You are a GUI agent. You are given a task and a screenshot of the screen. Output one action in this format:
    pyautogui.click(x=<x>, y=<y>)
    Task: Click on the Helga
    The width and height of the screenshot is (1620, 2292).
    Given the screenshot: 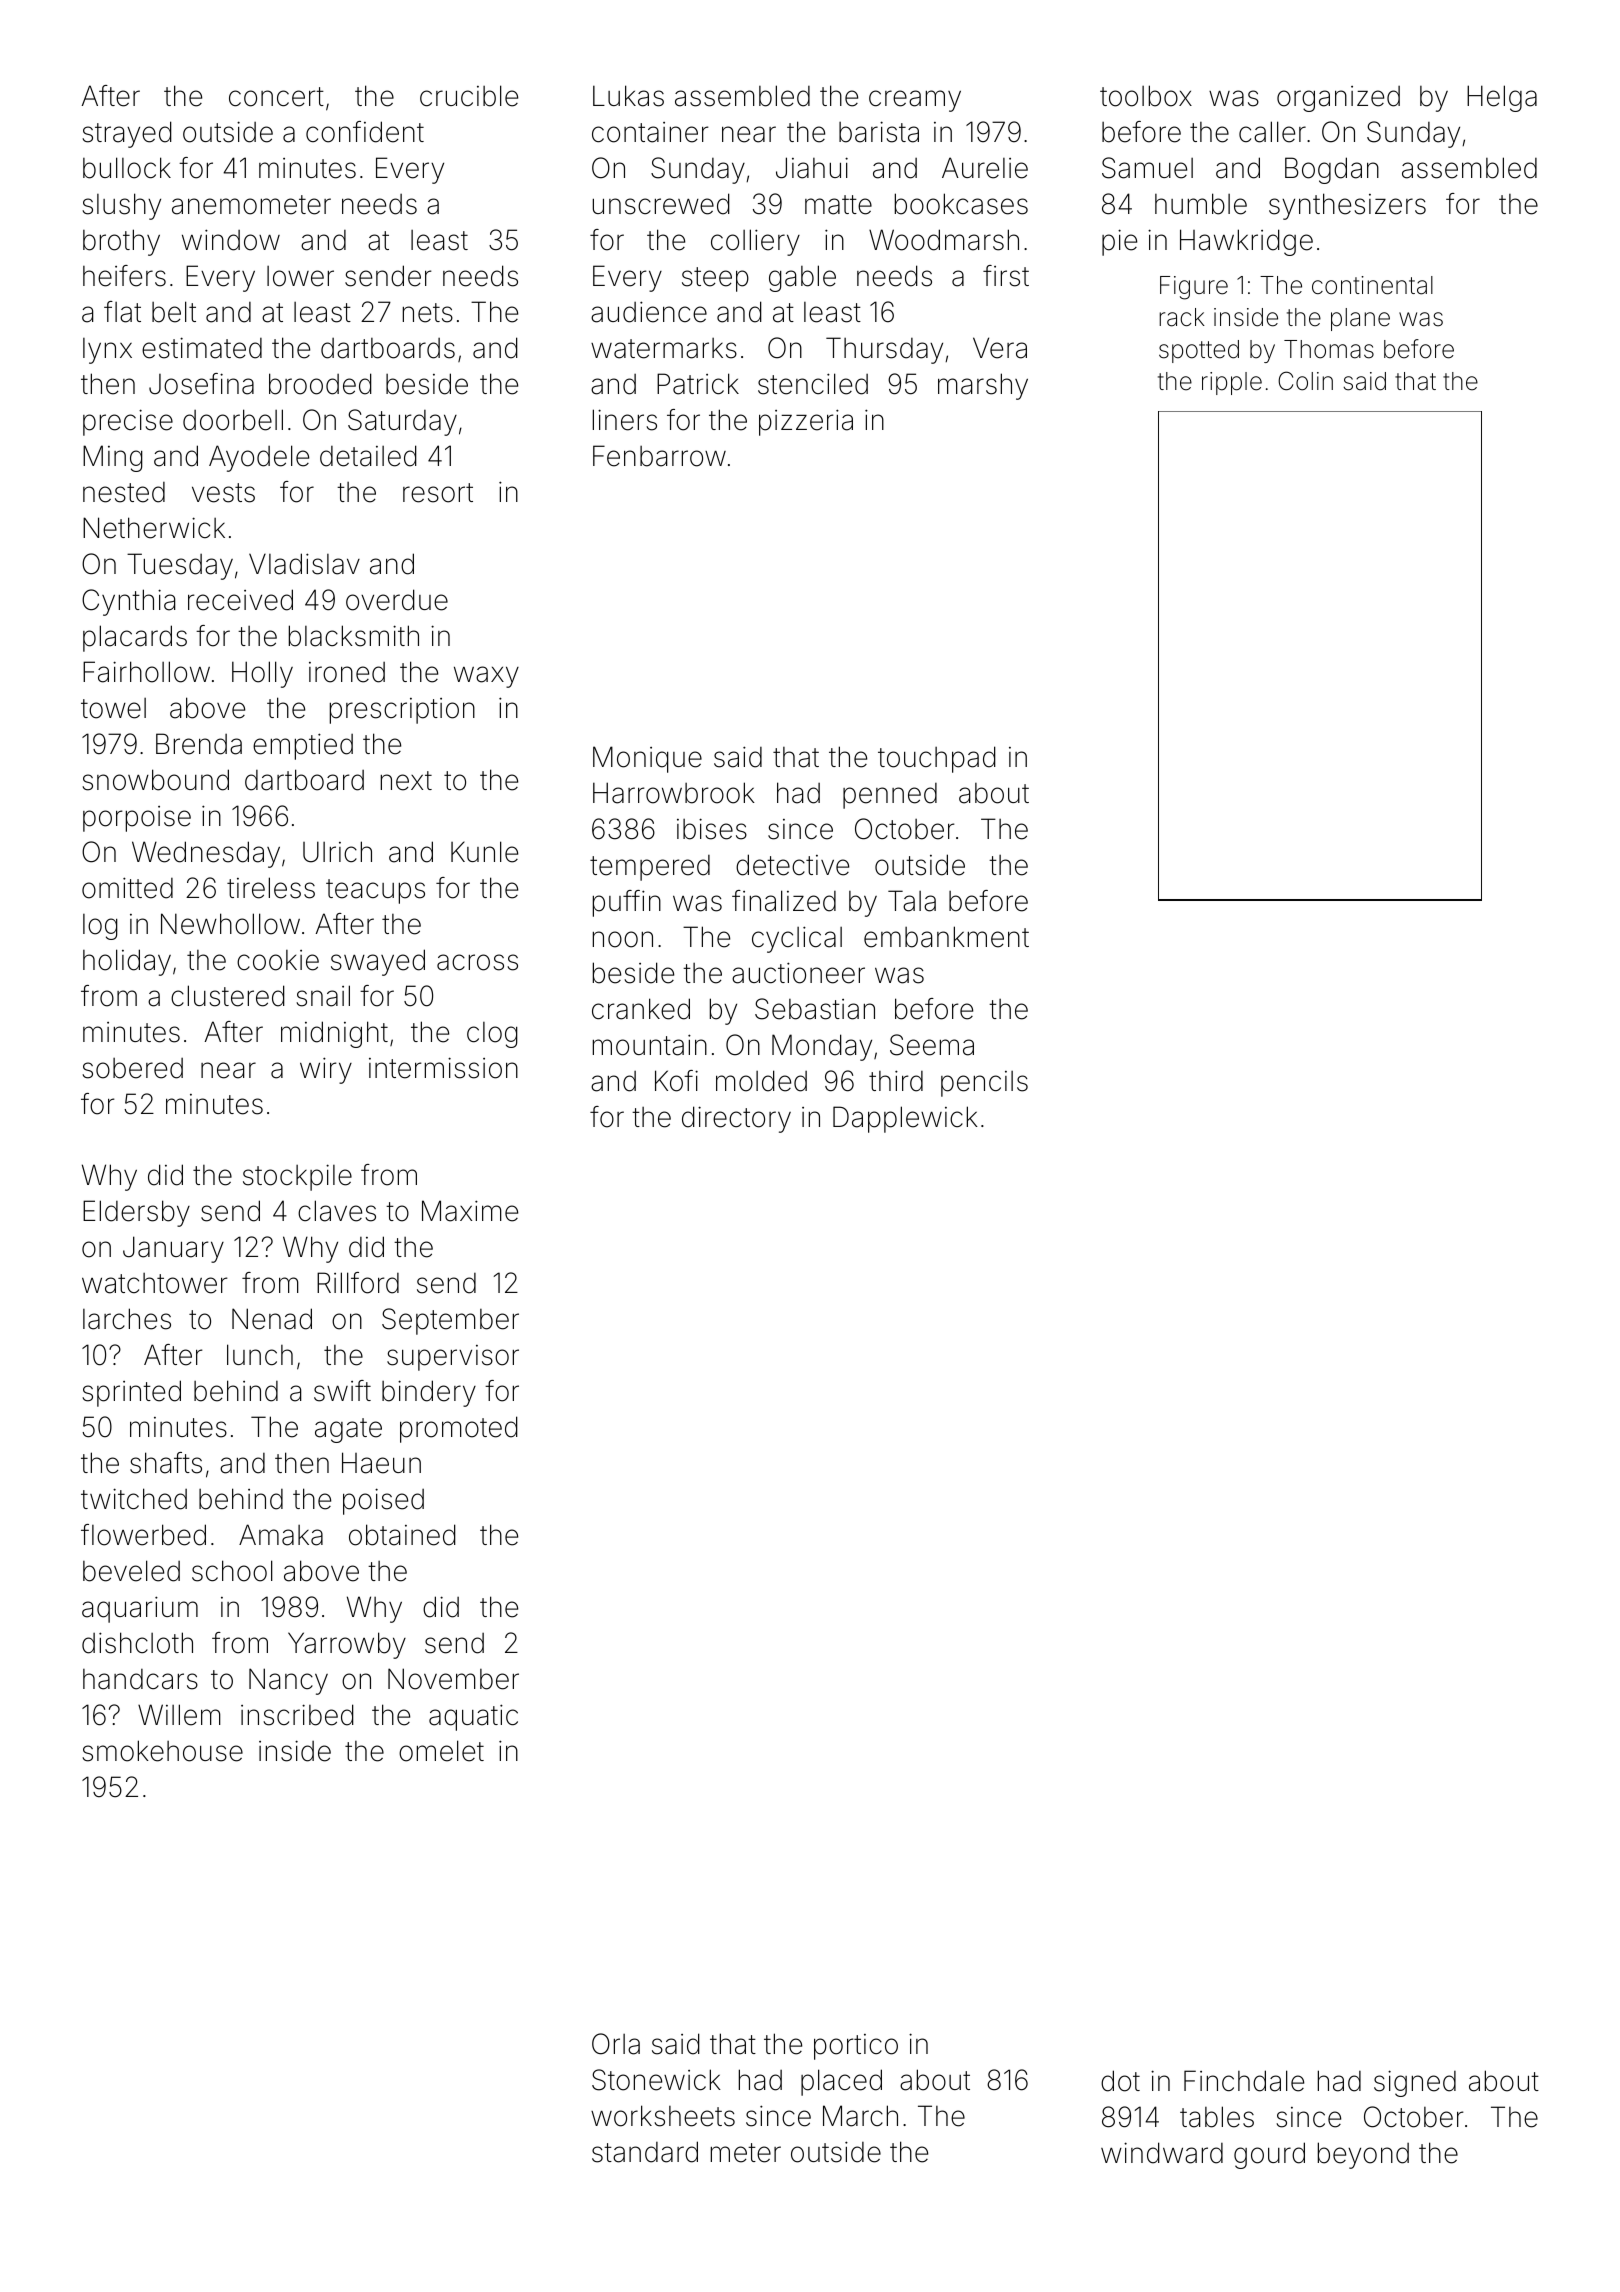 What is the action you would take?
    pyautogui.click(x=1502, y=98)
